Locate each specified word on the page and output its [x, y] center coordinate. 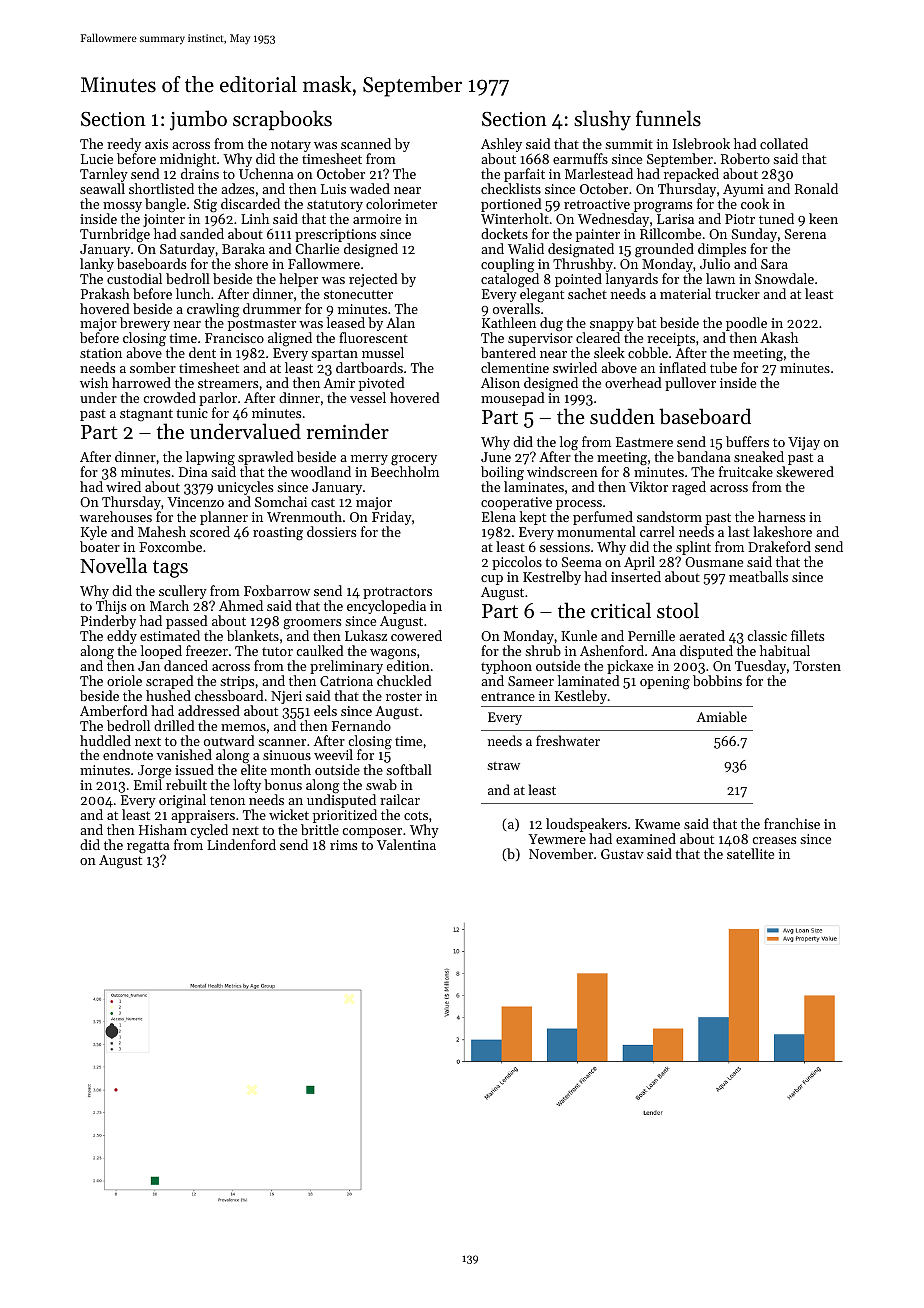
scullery [183, 592]
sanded [202, 233]
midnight [188, 160]
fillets [807, 635]
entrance [508, 696]
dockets [504, 233]
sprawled [266, 458]
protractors [397, 593]
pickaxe [630, 667]
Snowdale [784, 278]
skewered [805, 471]
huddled [105, 740]
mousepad [513, 399]
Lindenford [241, 844]
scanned [366, 143]
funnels [668, 118]
